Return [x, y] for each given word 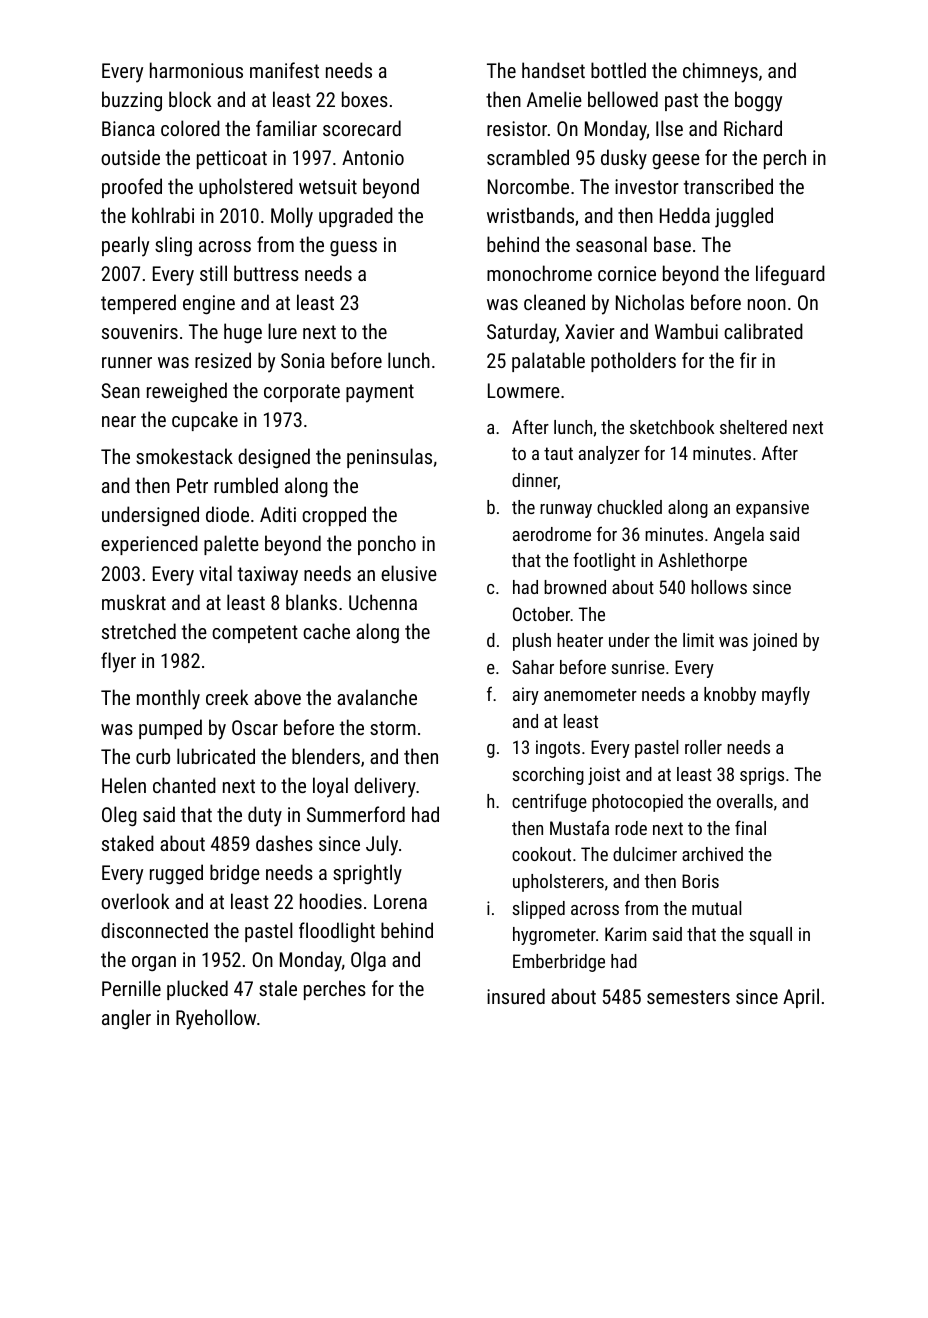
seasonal [611, 244]
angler [126, 1019]
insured [516, 996]
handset [553, 70]
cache [326, 631]
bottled [618, 70]
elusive [409, 573]
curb [153, 756]
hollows [719, 587]
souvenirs [140, 331]
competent [255, 634]
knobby [730, 696]
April [801, 998]
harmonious [196, 70]
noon [767, 304]
